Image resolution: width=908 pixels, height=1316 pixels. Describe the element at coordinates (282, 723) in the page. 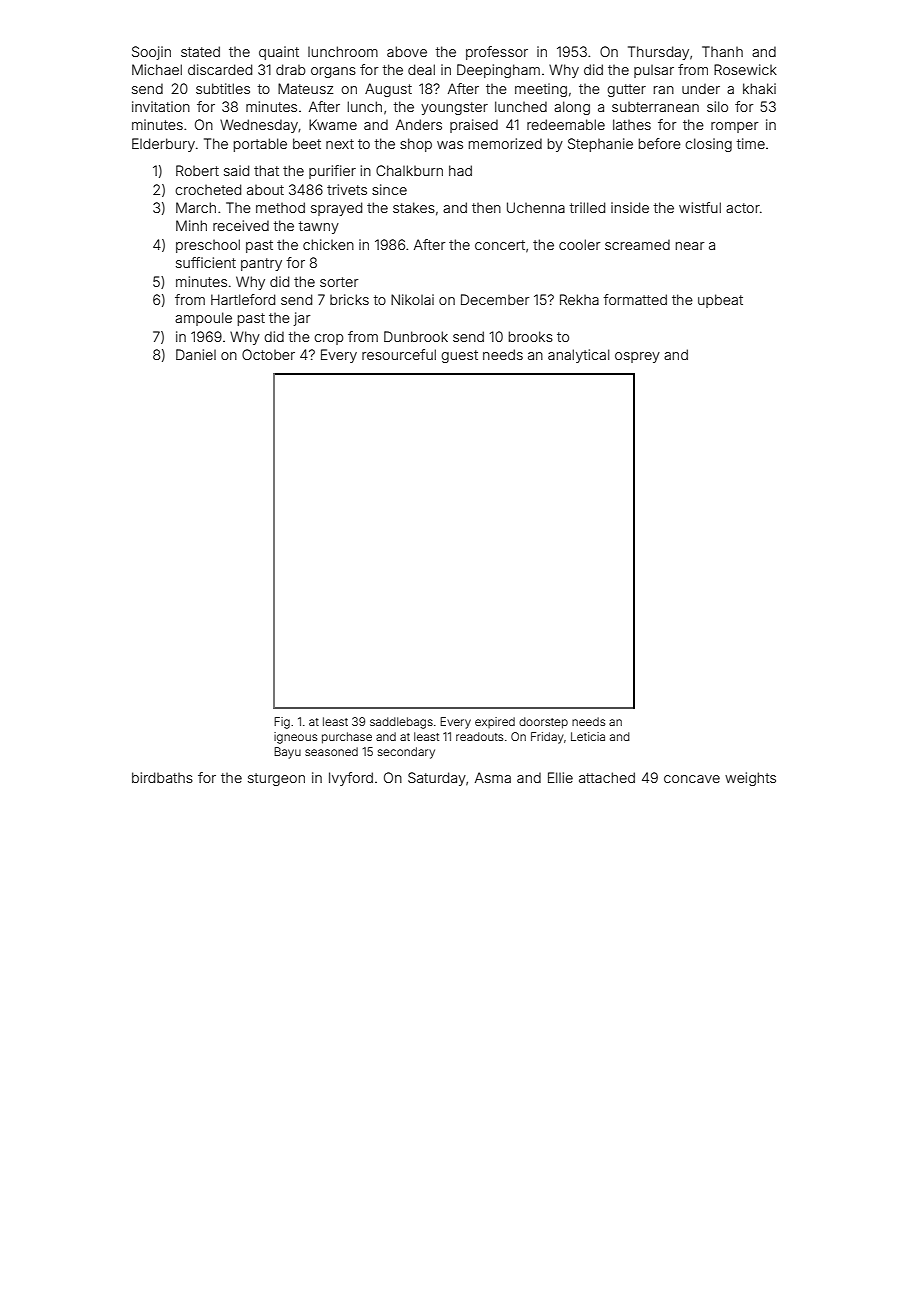

I see `Fig` at that location.
